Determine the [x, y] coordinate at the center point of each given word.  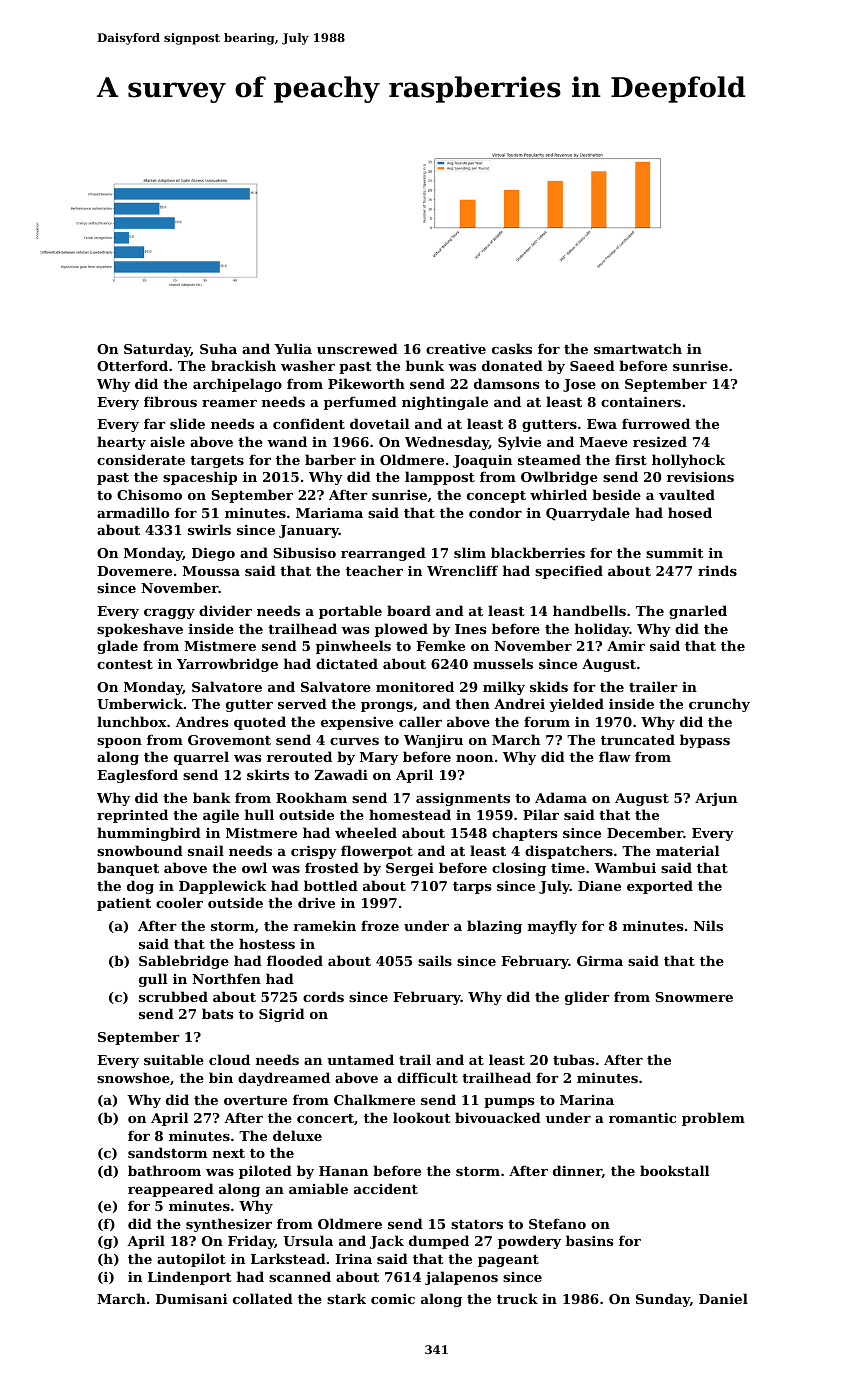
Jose [579, 385]
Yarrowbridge [227, 665]
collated [263, 1298]
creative [456, 349]
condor [495, 512]
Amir [626, 646]
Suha [218, 348]
